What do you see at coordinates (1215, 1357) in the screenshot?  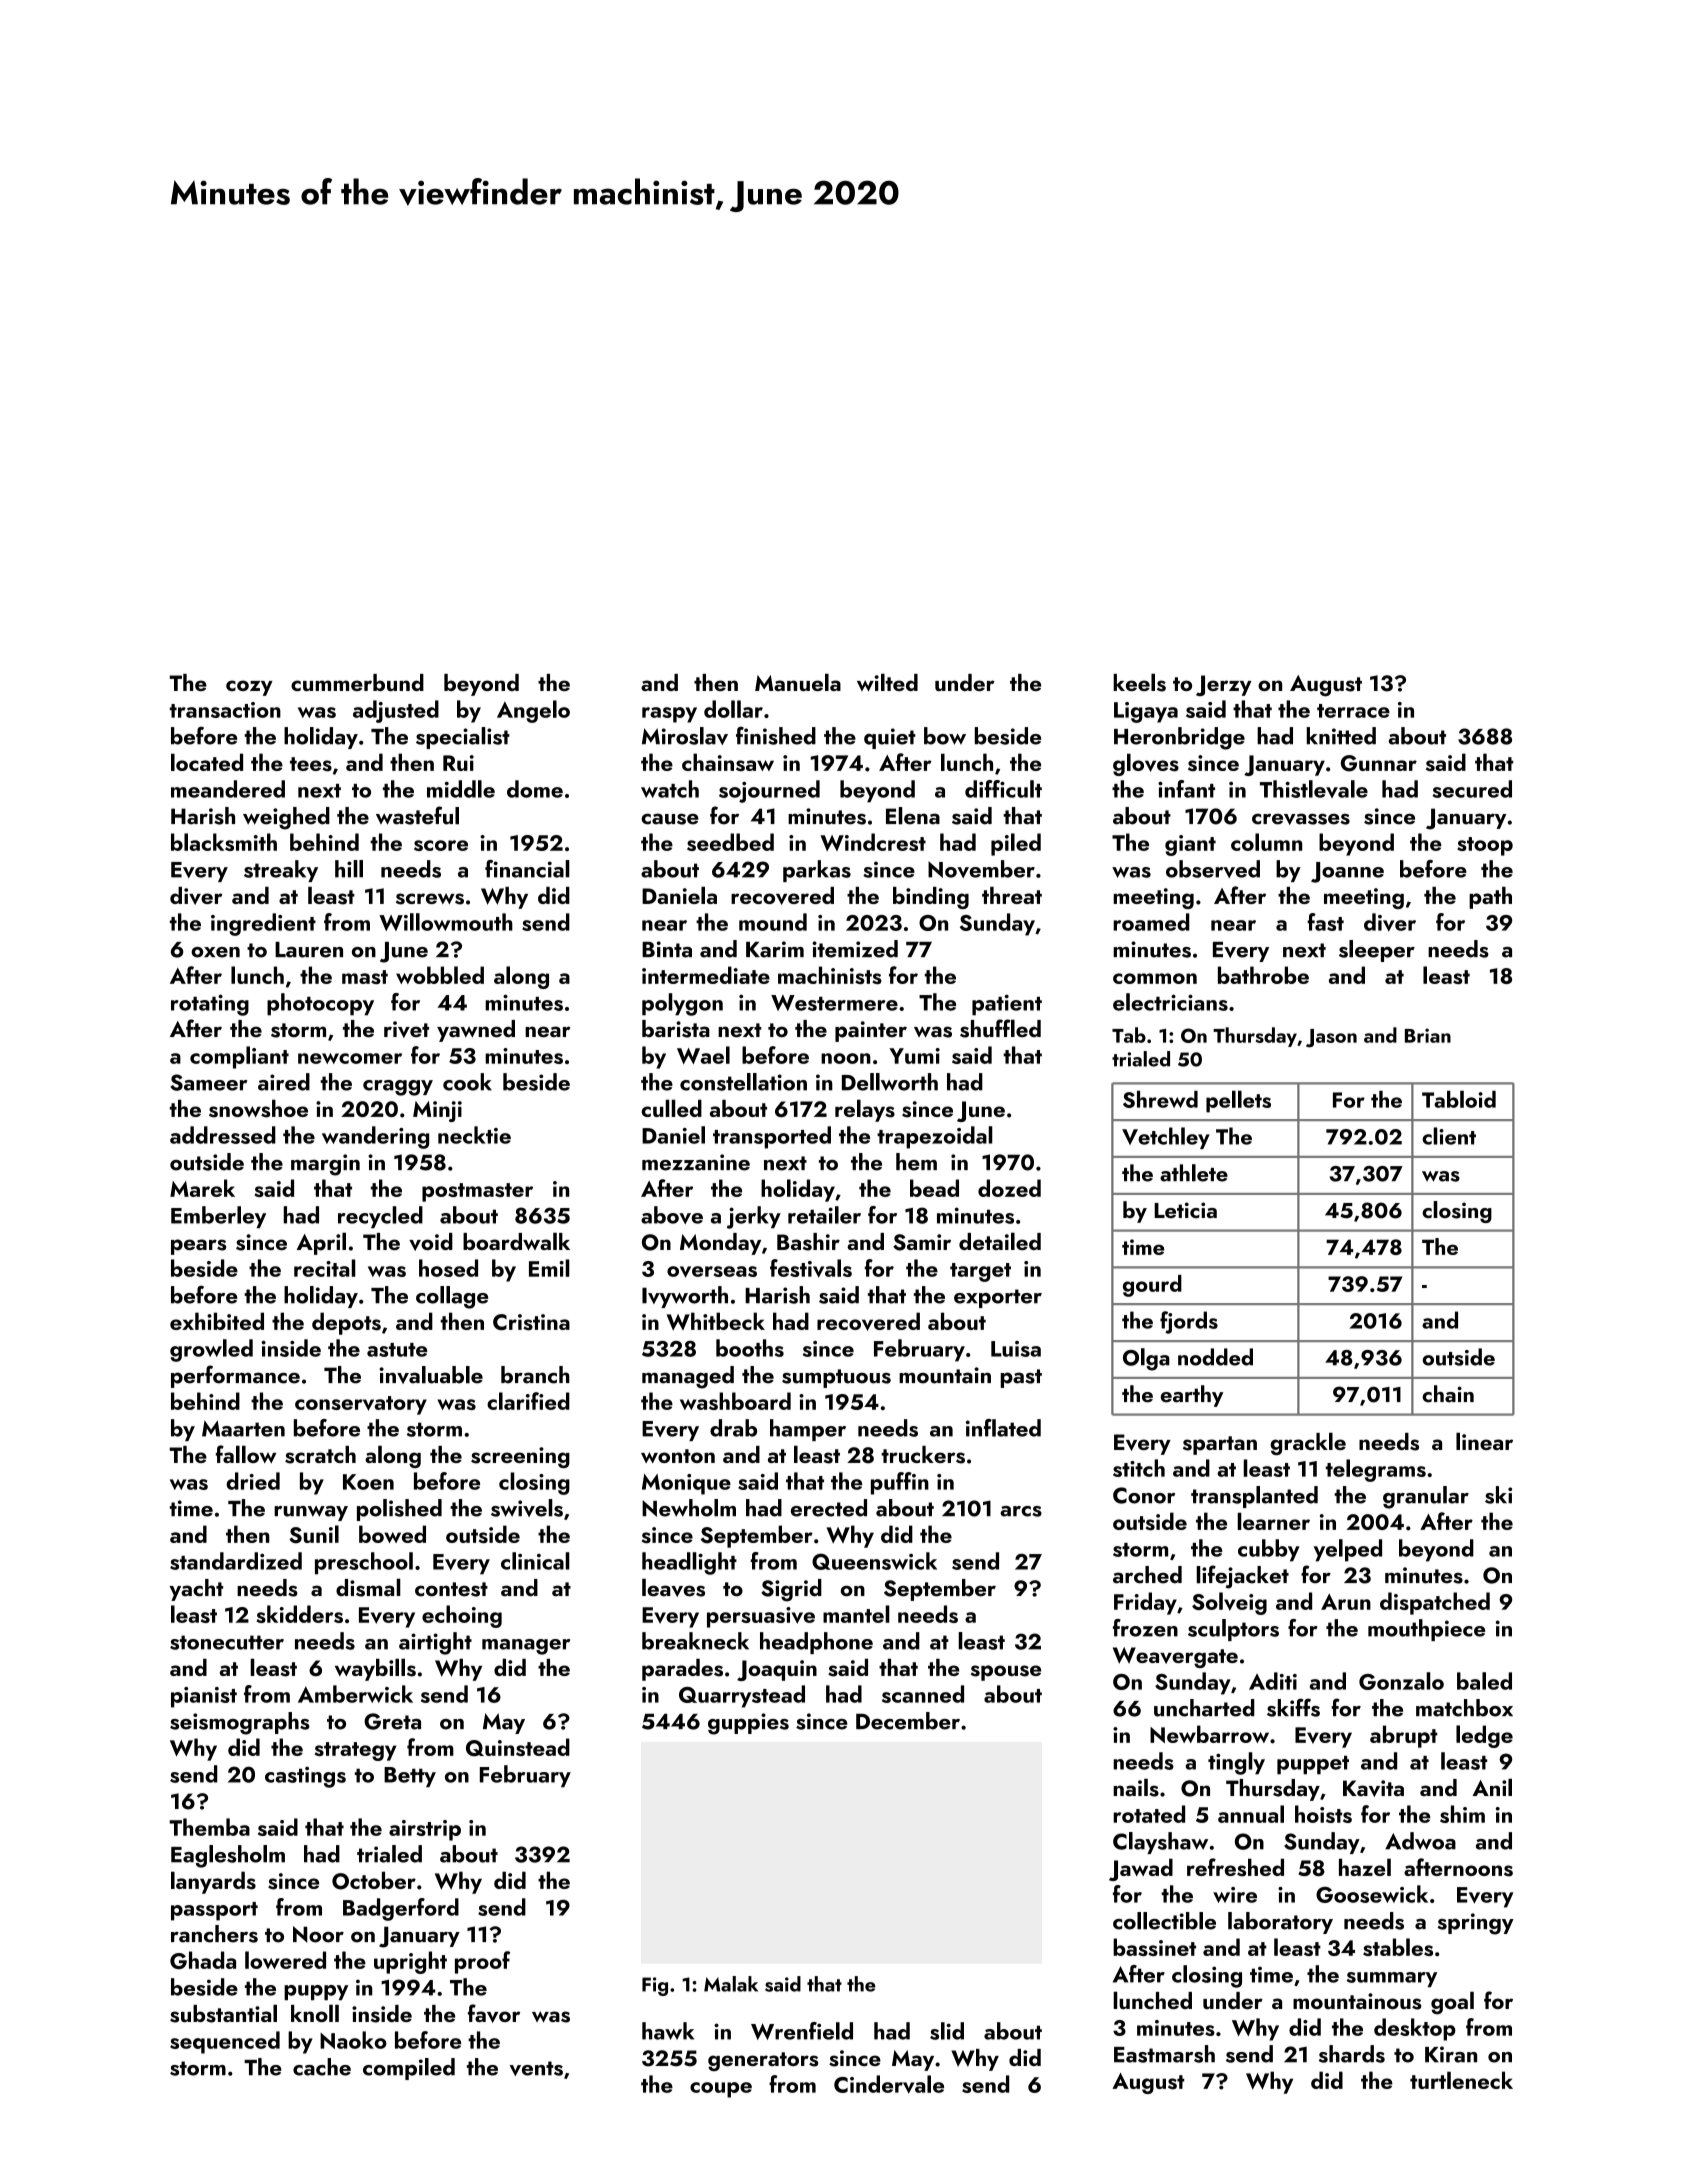 I see `nodded` at bounding box center [1215, 1357].
